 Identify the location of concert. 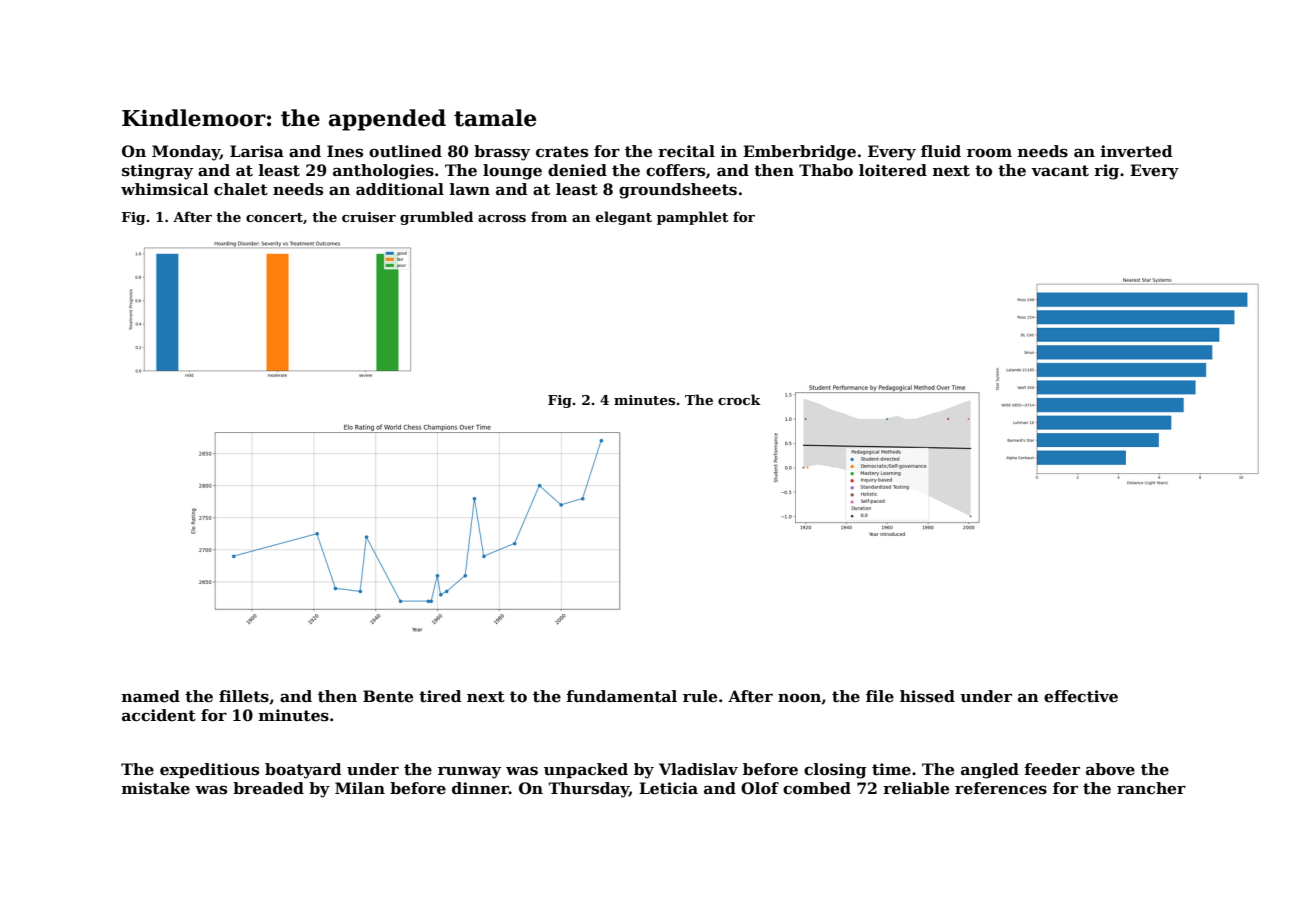
(274, 217).
